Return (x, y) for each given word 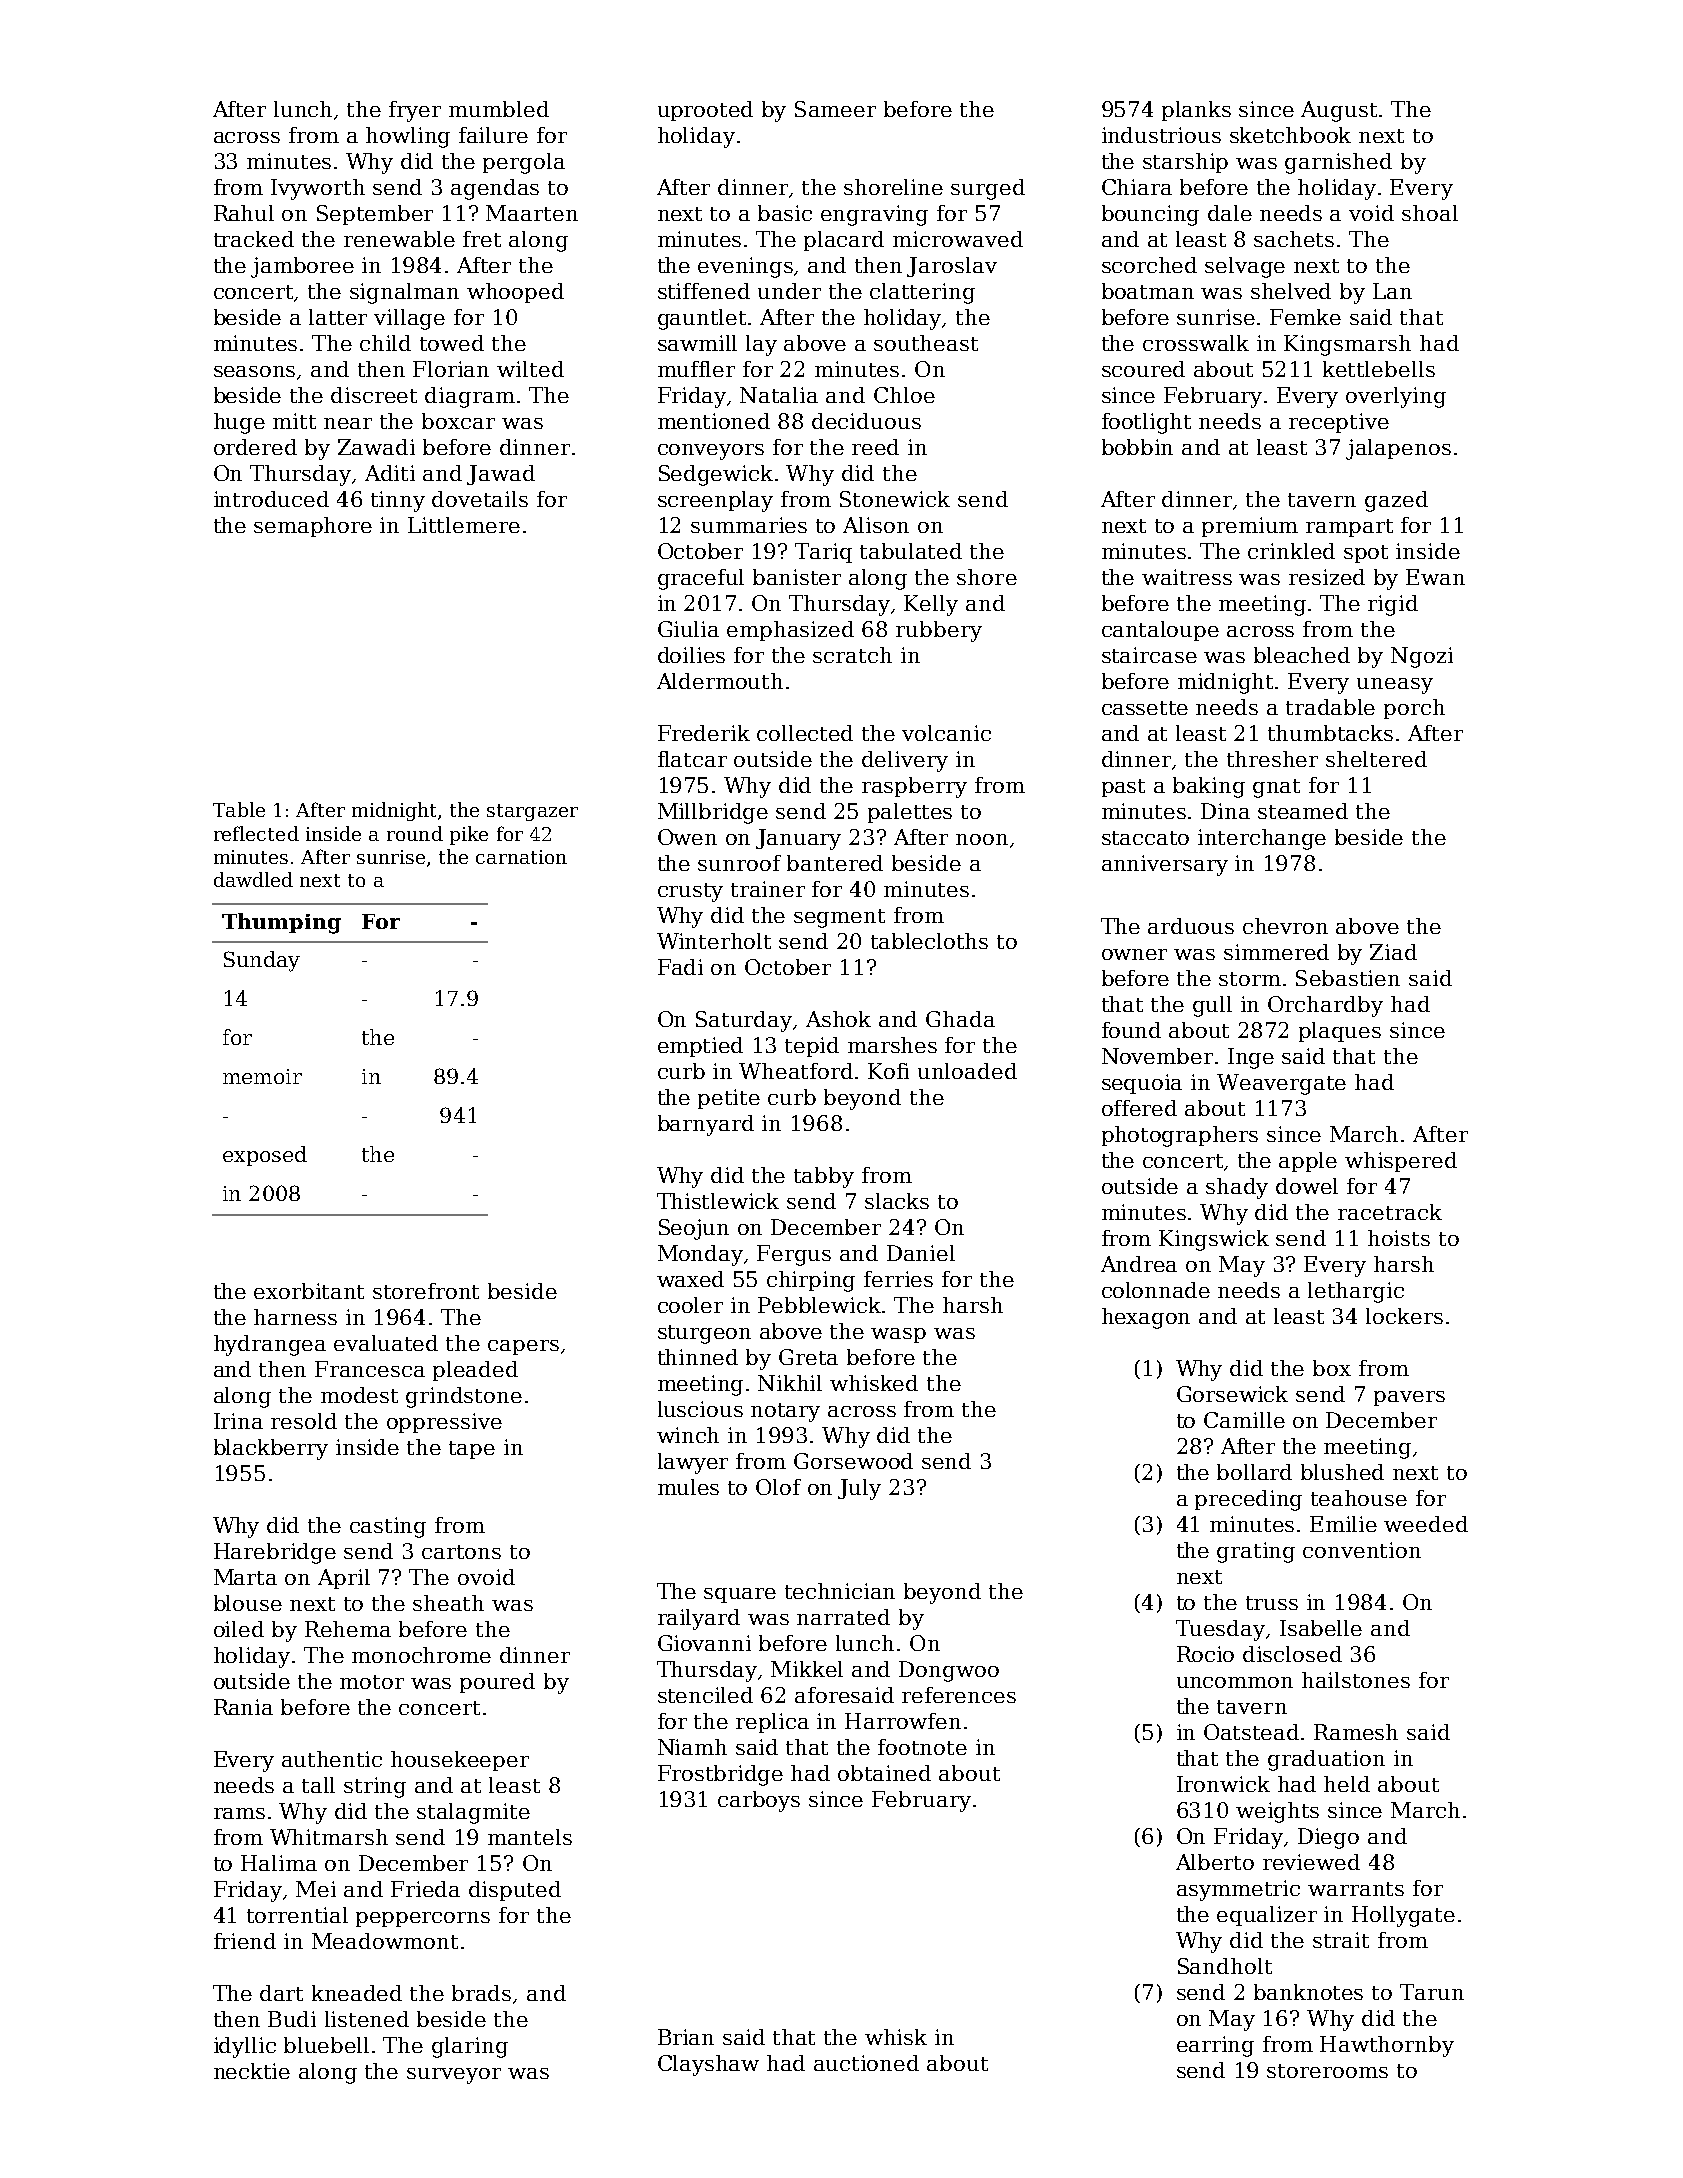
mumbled (499, 109)
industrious (1161, 135)
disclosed (1292, 1654)
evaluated (386, 1343)
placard (844, 241)
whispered (1401, 1162)
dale (1230, 213)
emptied (700, 1047)
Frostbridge (720, 1775)
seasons (254, 371)
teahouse (1359, 1498)
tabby (824, 1177)
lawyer (693, 1463)
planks (1196, 111)
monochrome (421, 1655)
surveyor (454, 2076)
